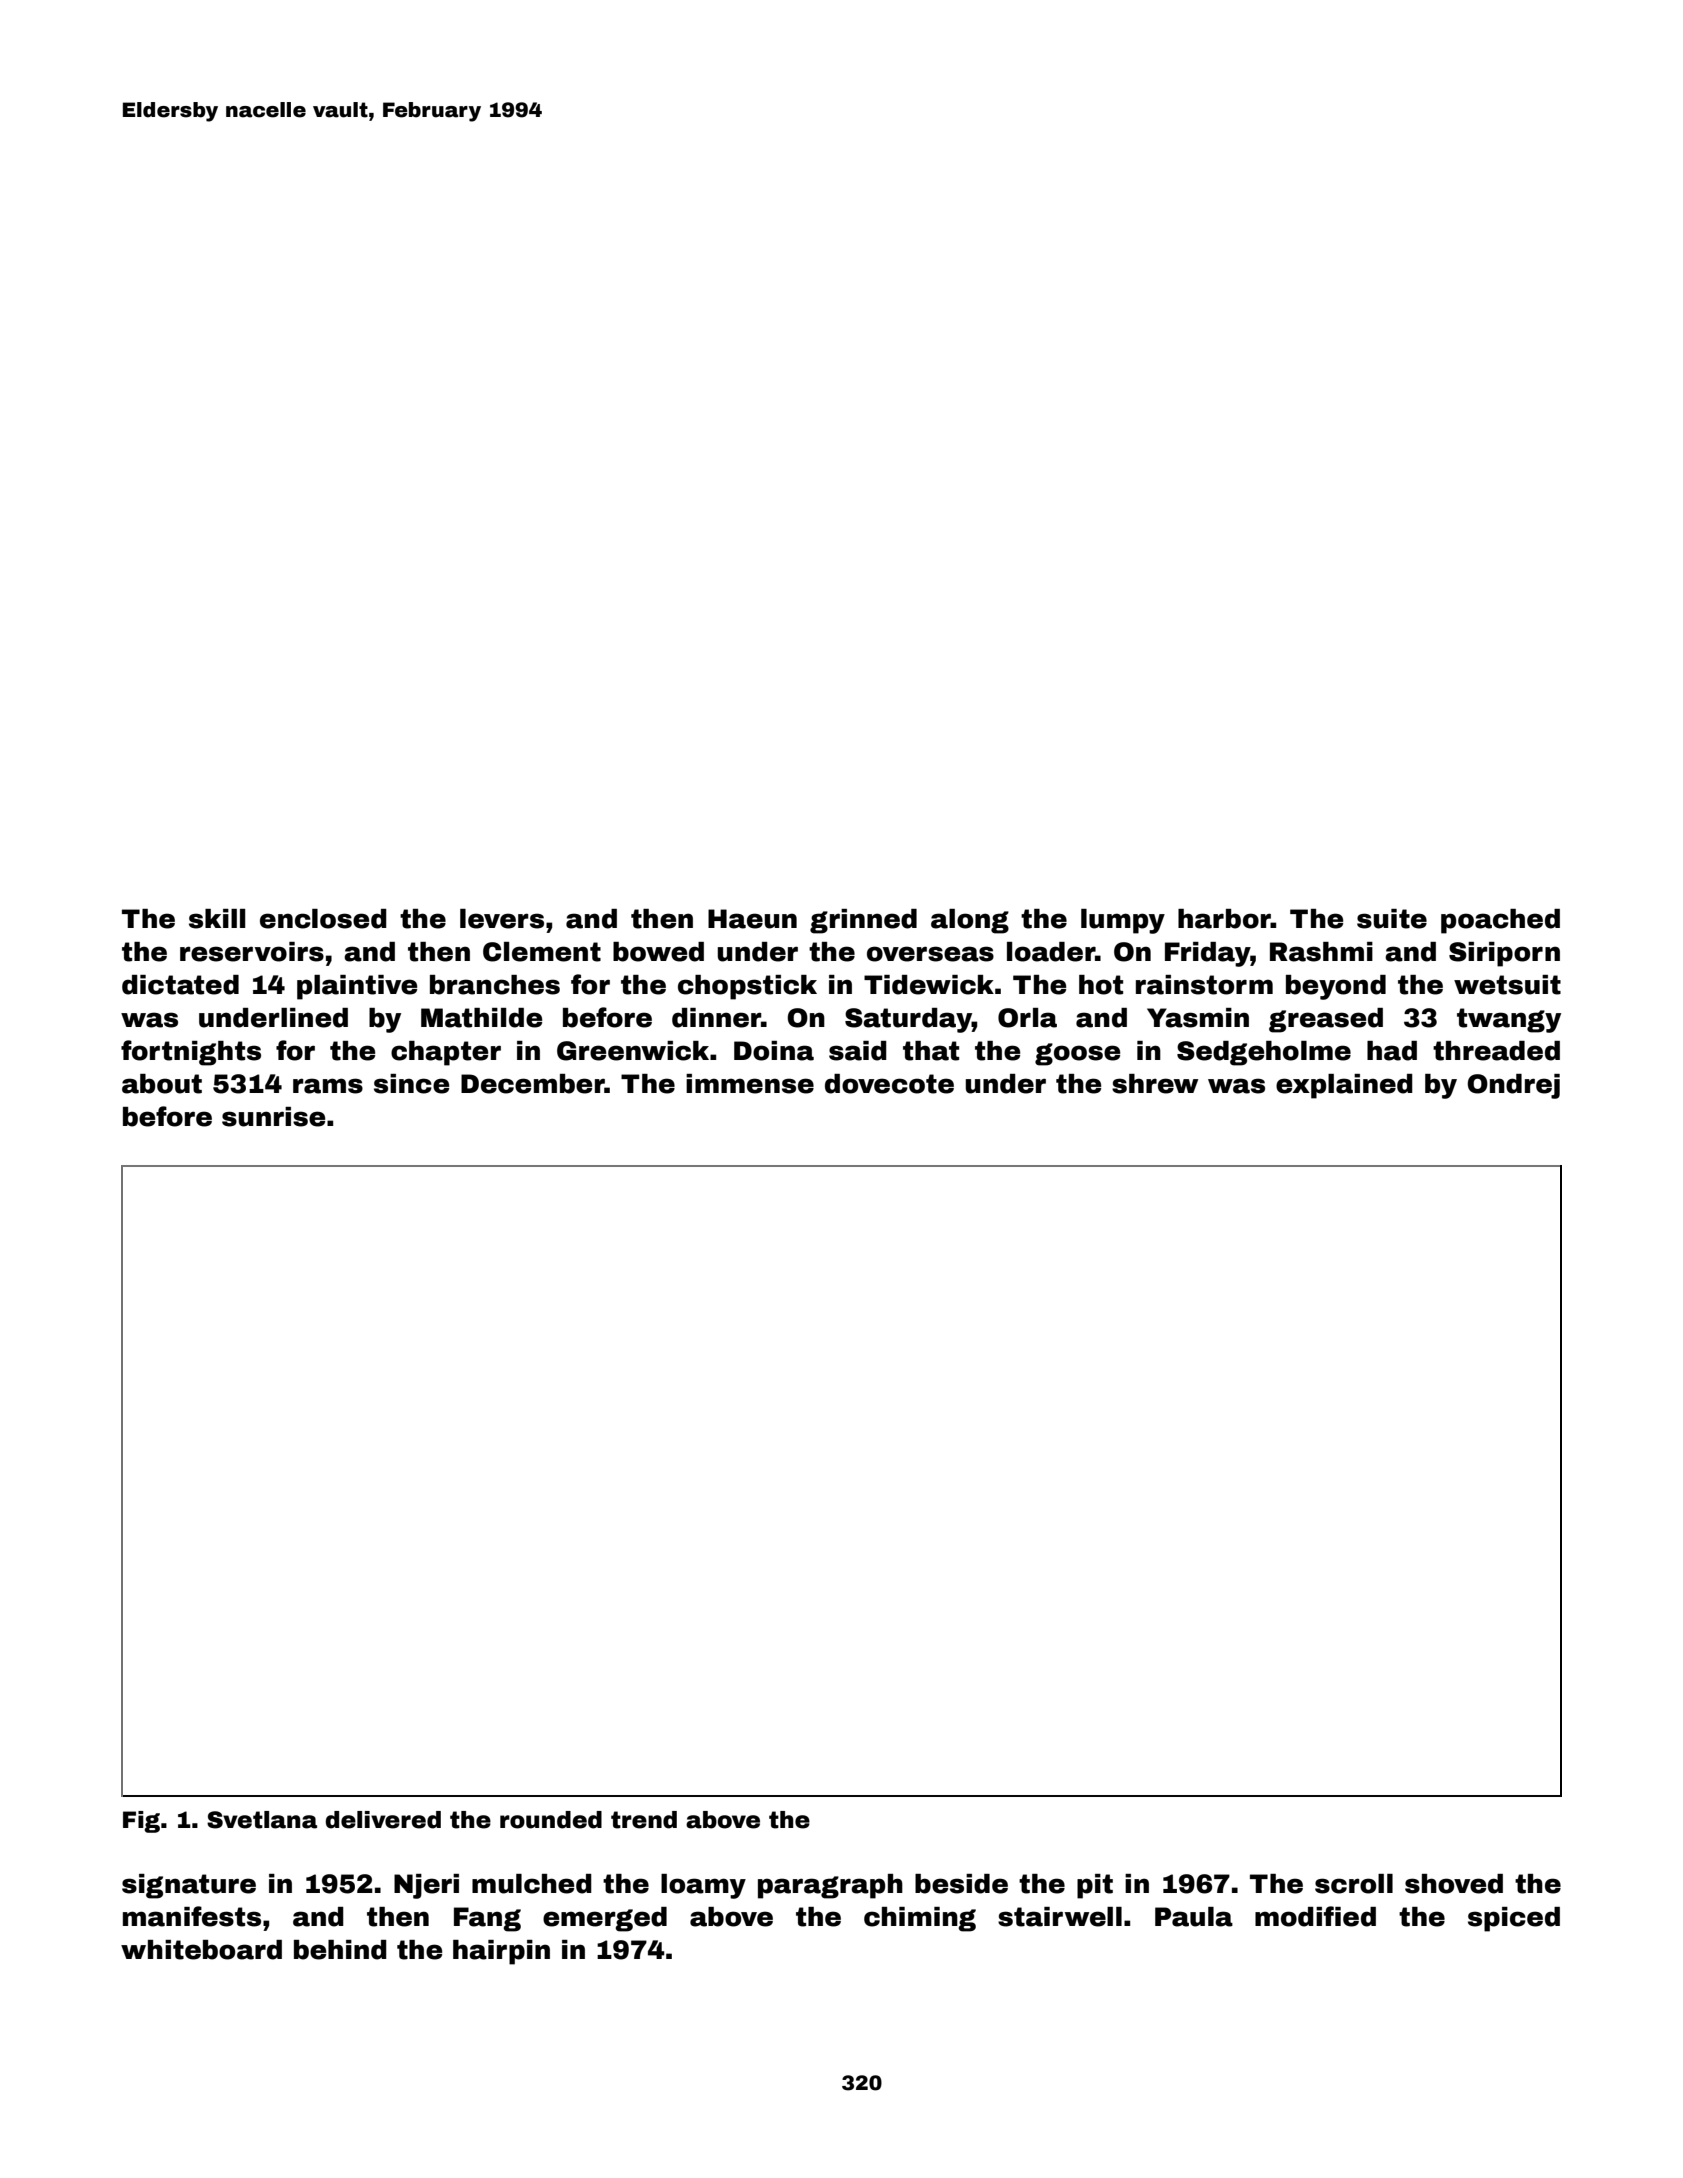  I want to click on rounded, so click(551, 1820).
